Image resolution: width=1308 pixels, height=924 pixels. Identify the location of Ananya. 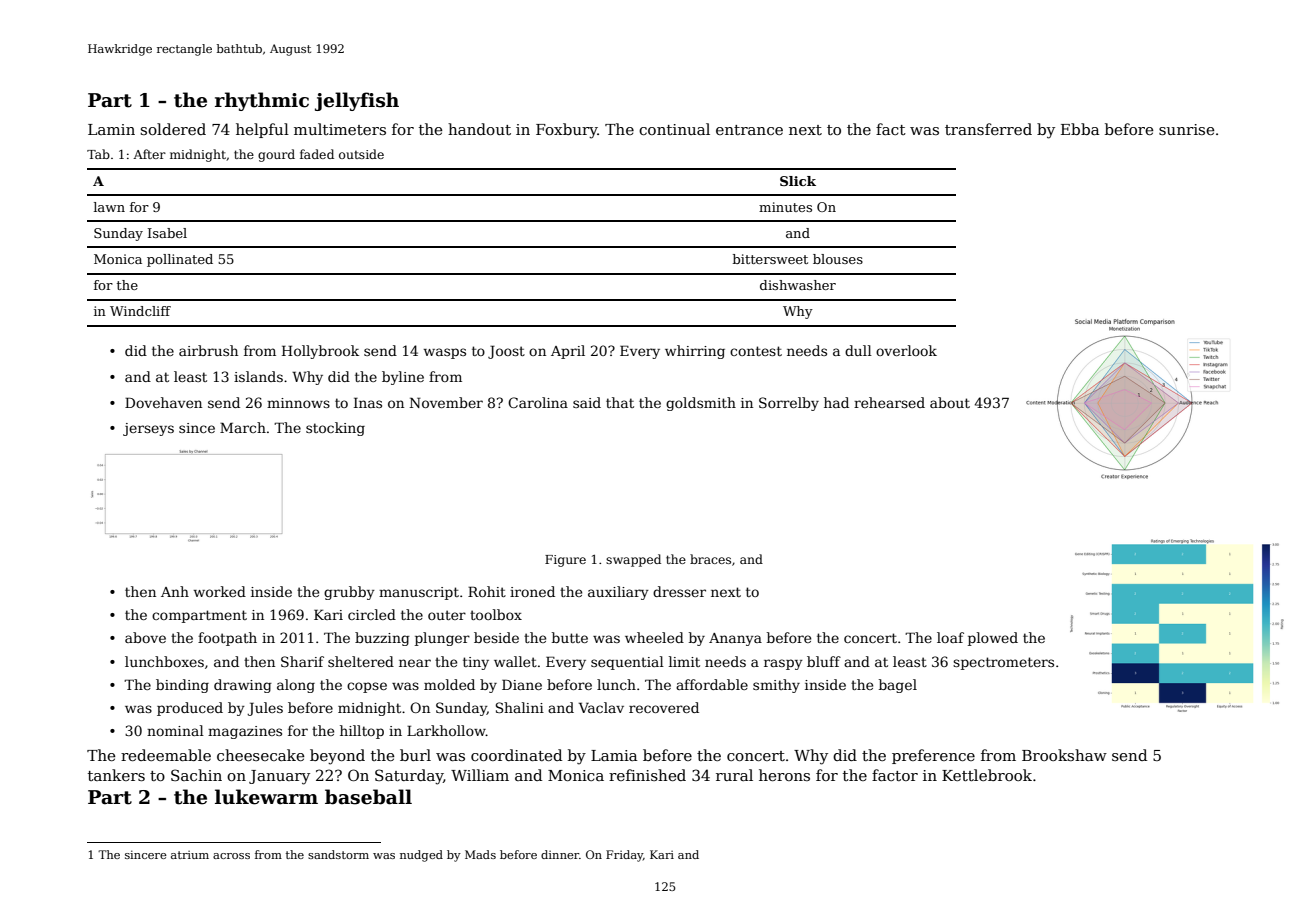
(735, 639).
